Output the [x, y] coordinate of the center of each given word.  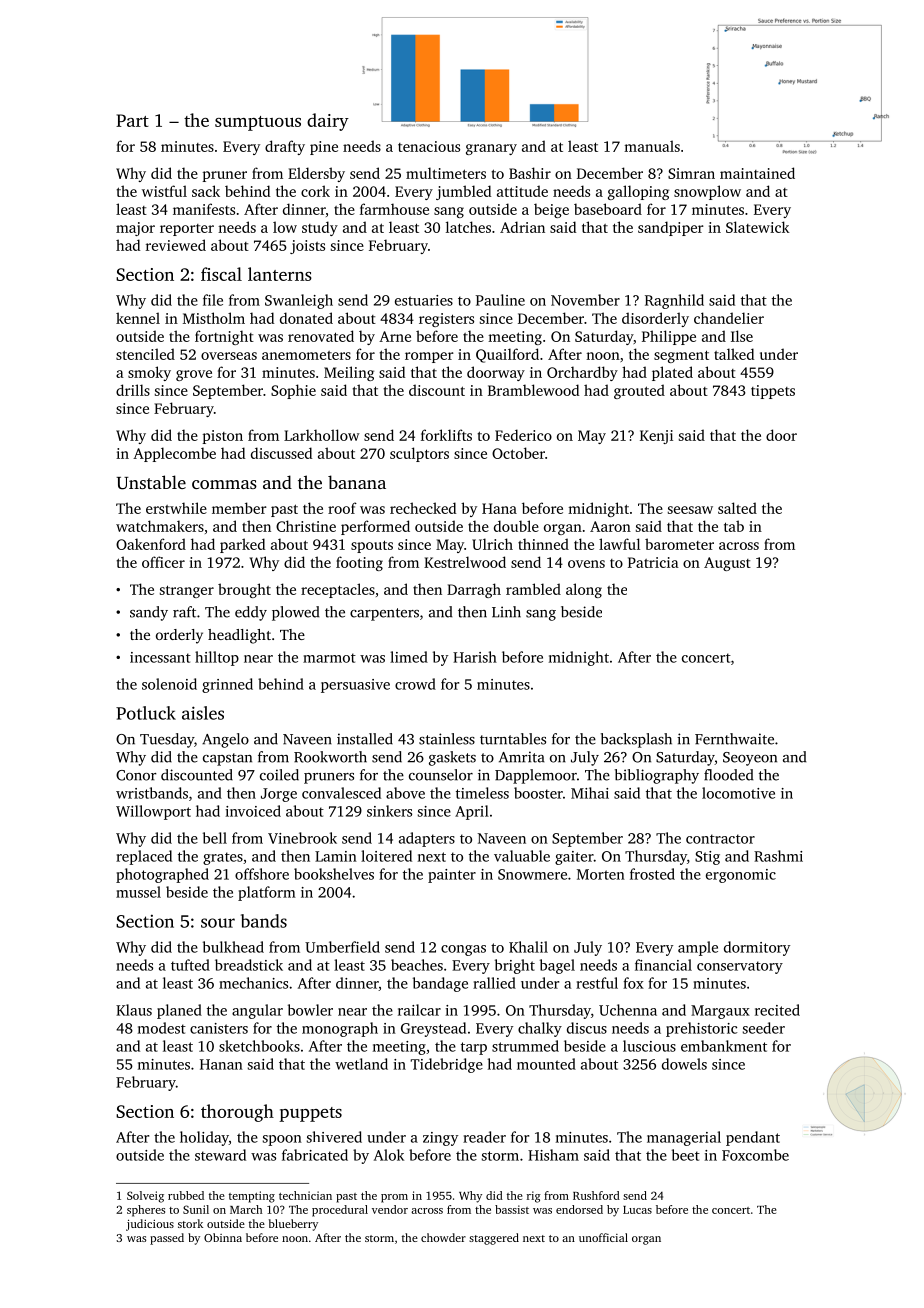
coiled [279, 775]
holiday [204, 1138]
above [405, 793]
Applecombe [174, 454]
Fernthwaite [734, 739]
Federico [523, 435]
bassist [512, 1209]
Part [132, 120]
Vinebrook [302, 838]
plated [672, 373]
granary [491, 149]
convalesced [341, 793]
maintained [757, 173]
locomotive [738, 793]
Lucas [637, 1210]
